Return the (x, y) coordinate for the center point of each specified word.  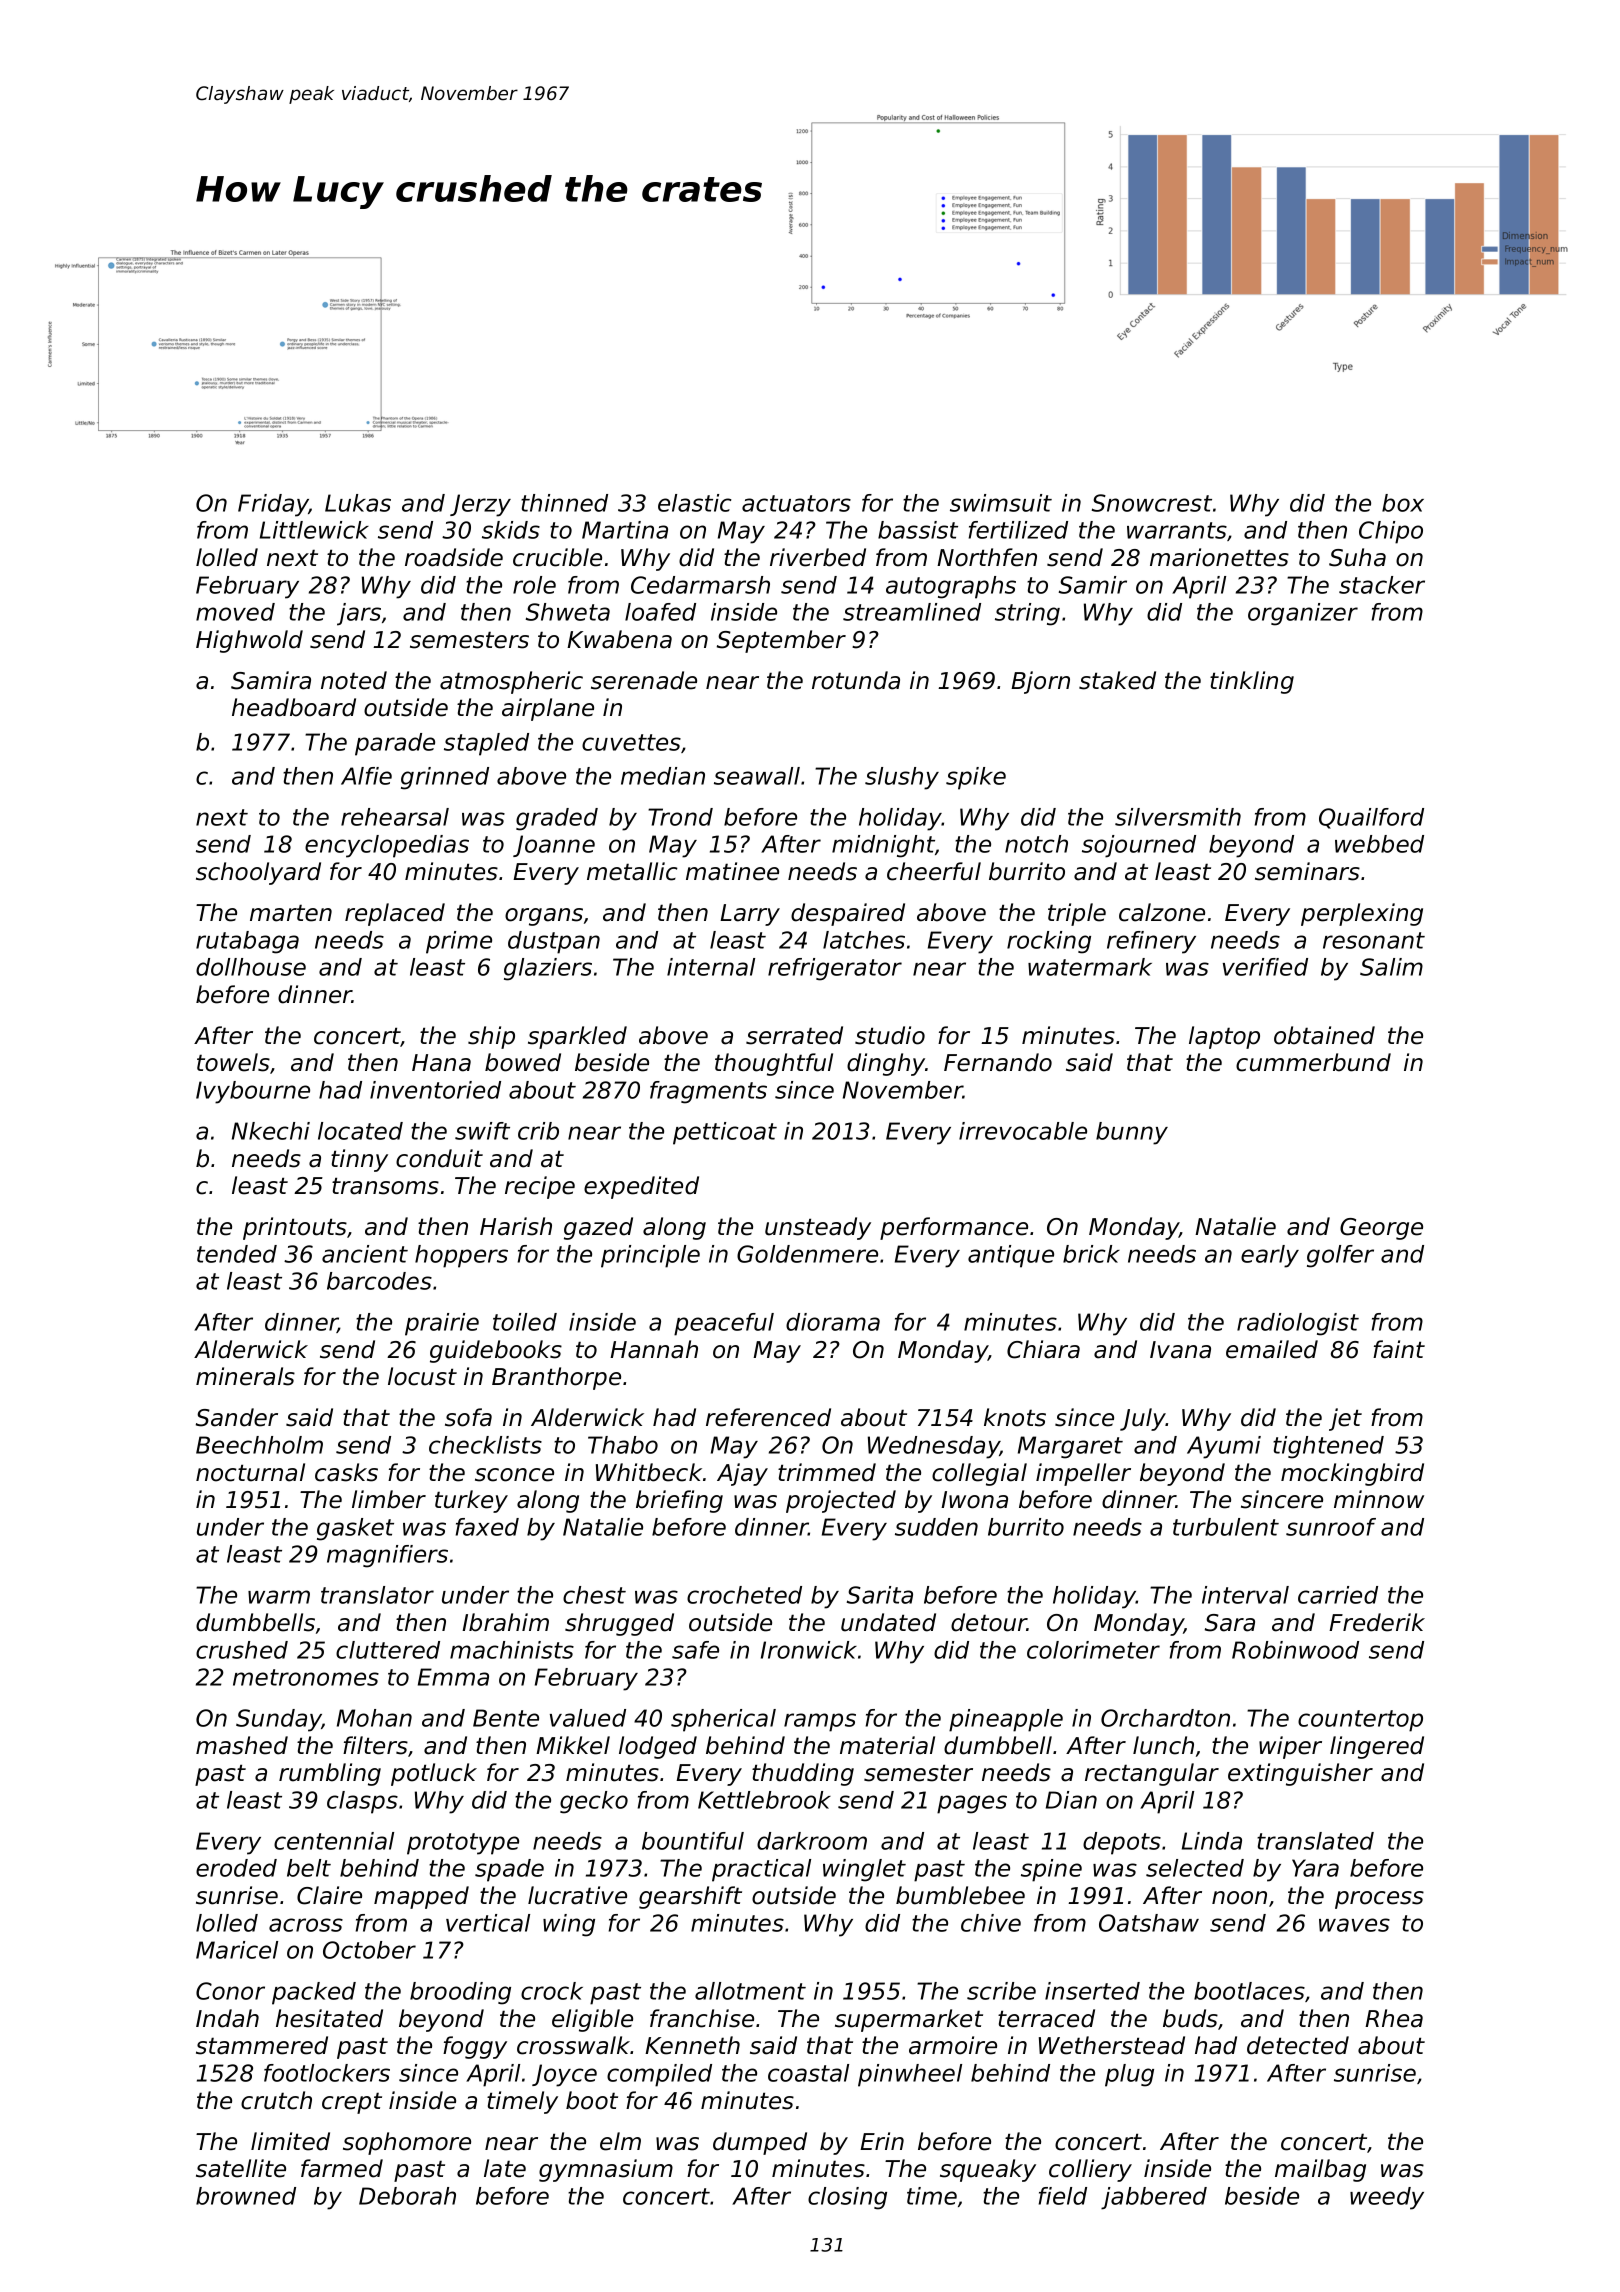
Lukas (358, 503)
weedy (1387, 2198)
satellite (241, 2168)
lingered (1377, 1747)
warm (279, 1597)
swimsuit (1001, 503)
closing (847, 2198)
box (1403, 503)
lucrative (577, 1895)
